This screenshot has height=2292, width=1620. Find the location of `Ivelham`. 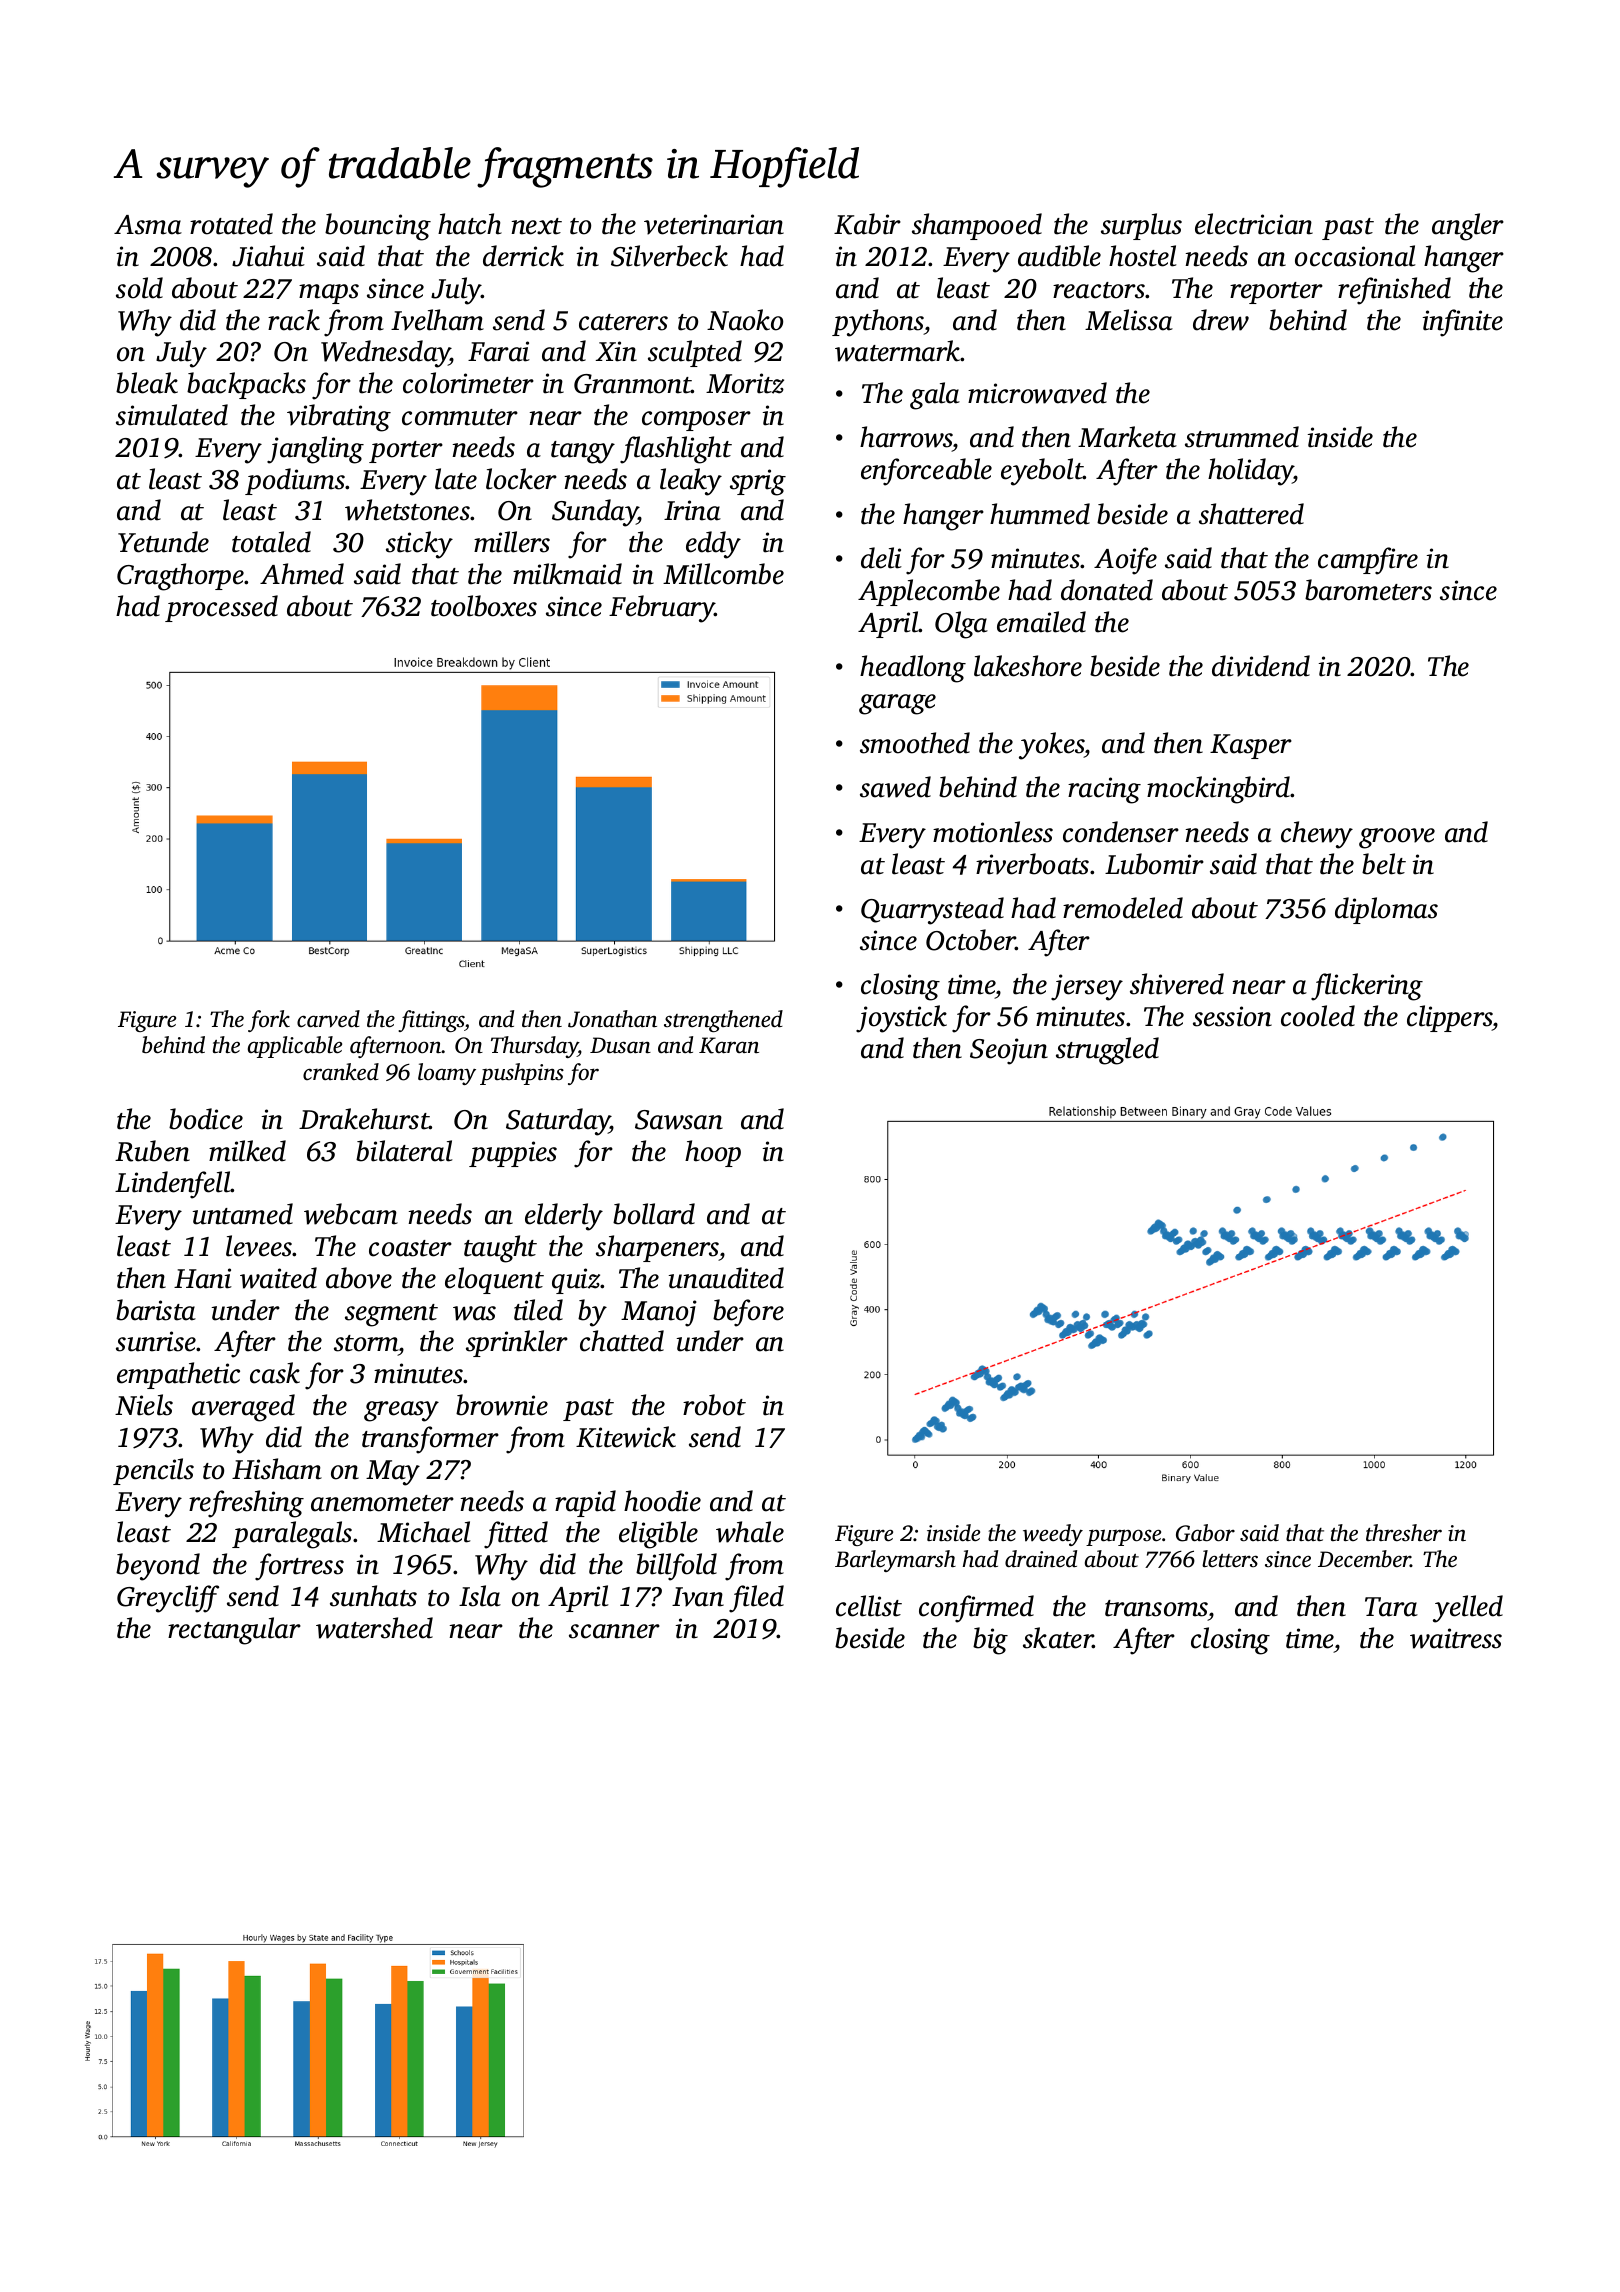

Ivelham is located at coordinates (437, 320).
